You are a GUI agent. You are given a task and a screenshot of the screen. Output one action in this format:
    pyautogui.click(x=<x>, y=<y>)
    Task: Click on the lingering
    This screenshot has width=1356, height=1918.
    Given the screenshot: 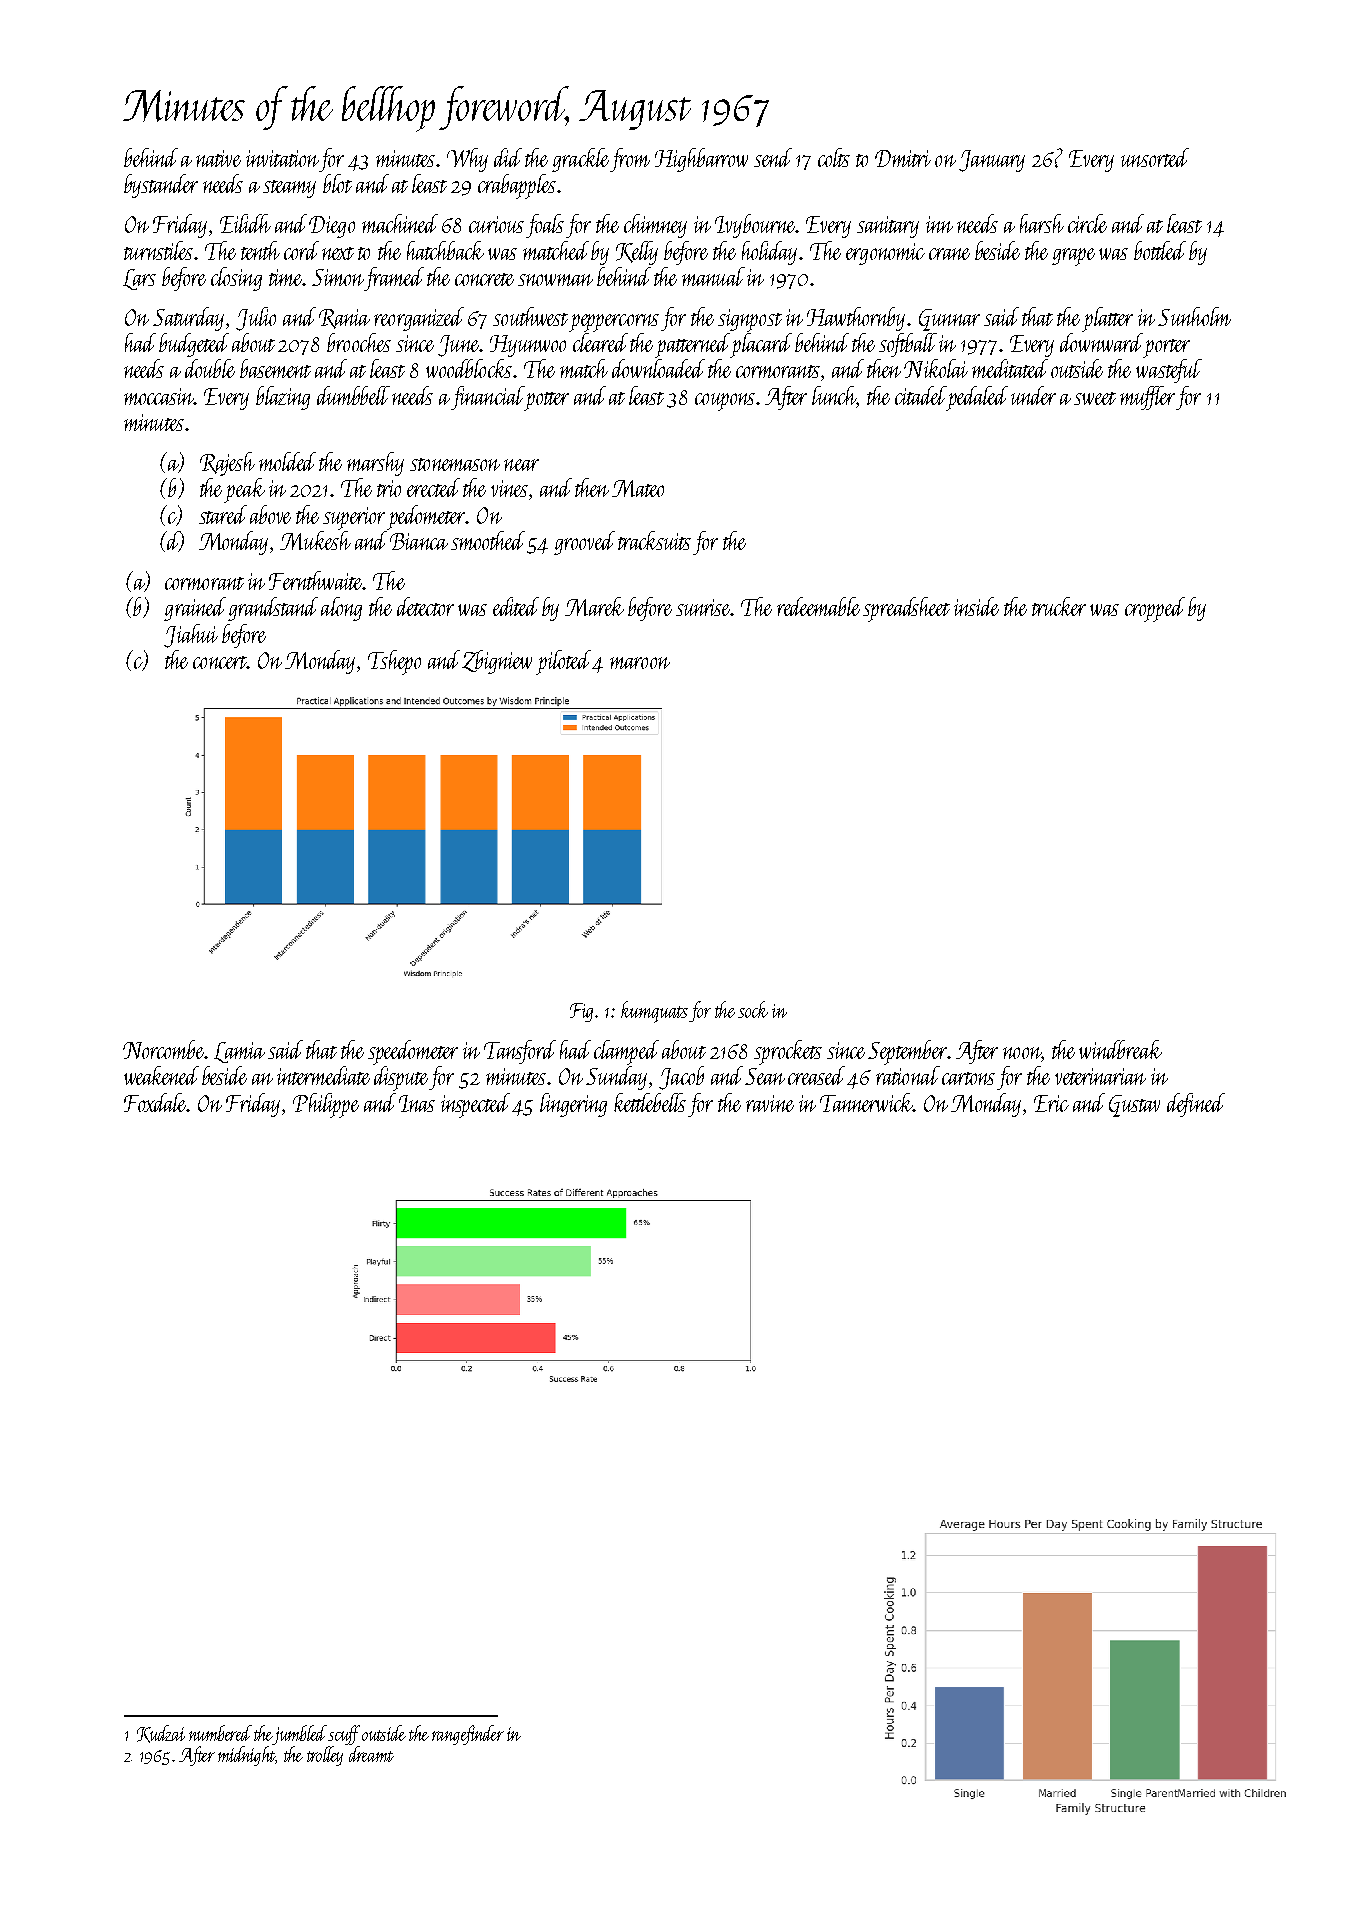 What is the action you would take?
    pyautogui.click(x=573, y=1105)
